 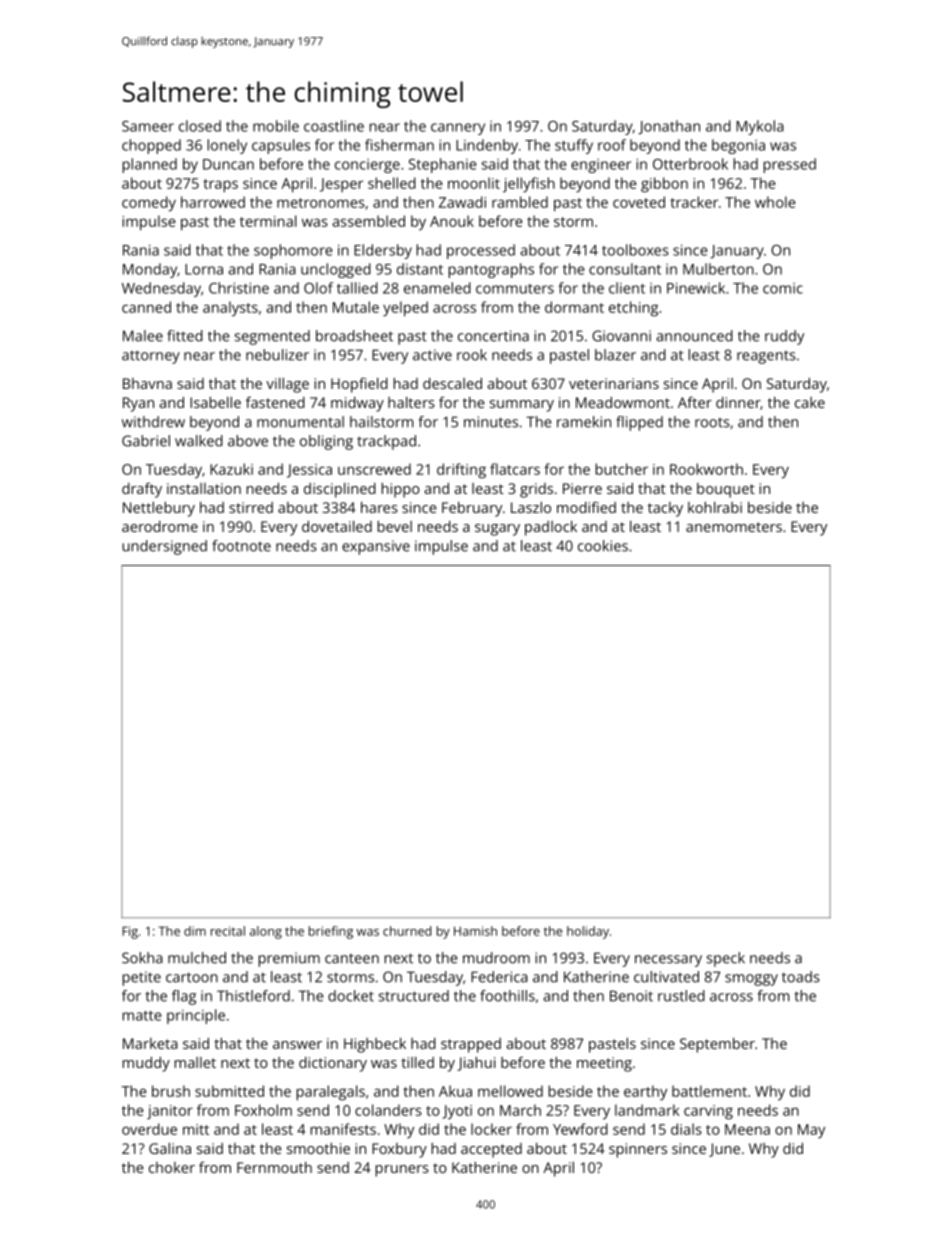 What do you see at coordinates (151, 357) in the screenshot?
I see `attorney` at bounding box center [151, 357].
